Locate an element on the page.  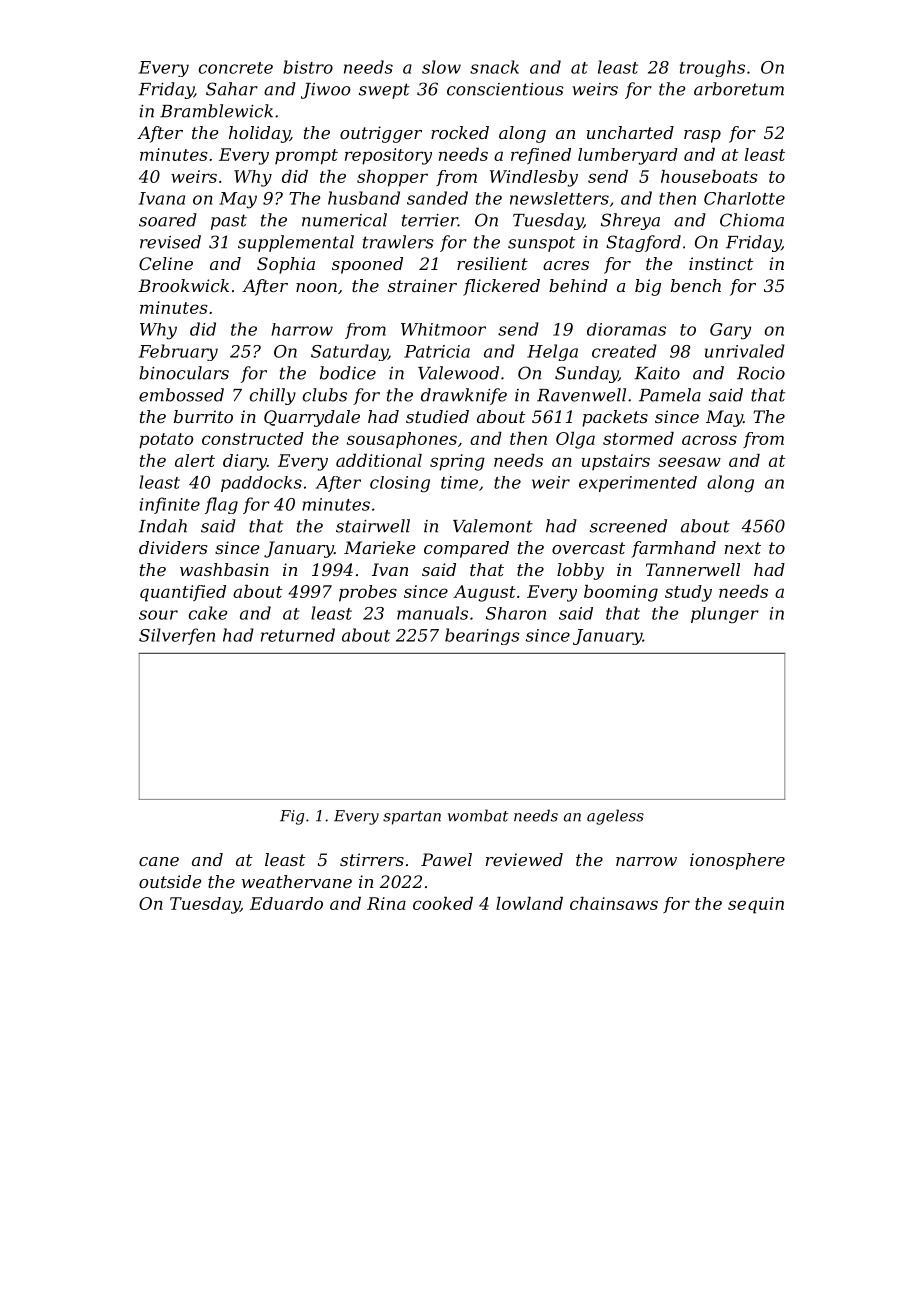
February is located at coordinates (178, 352).
